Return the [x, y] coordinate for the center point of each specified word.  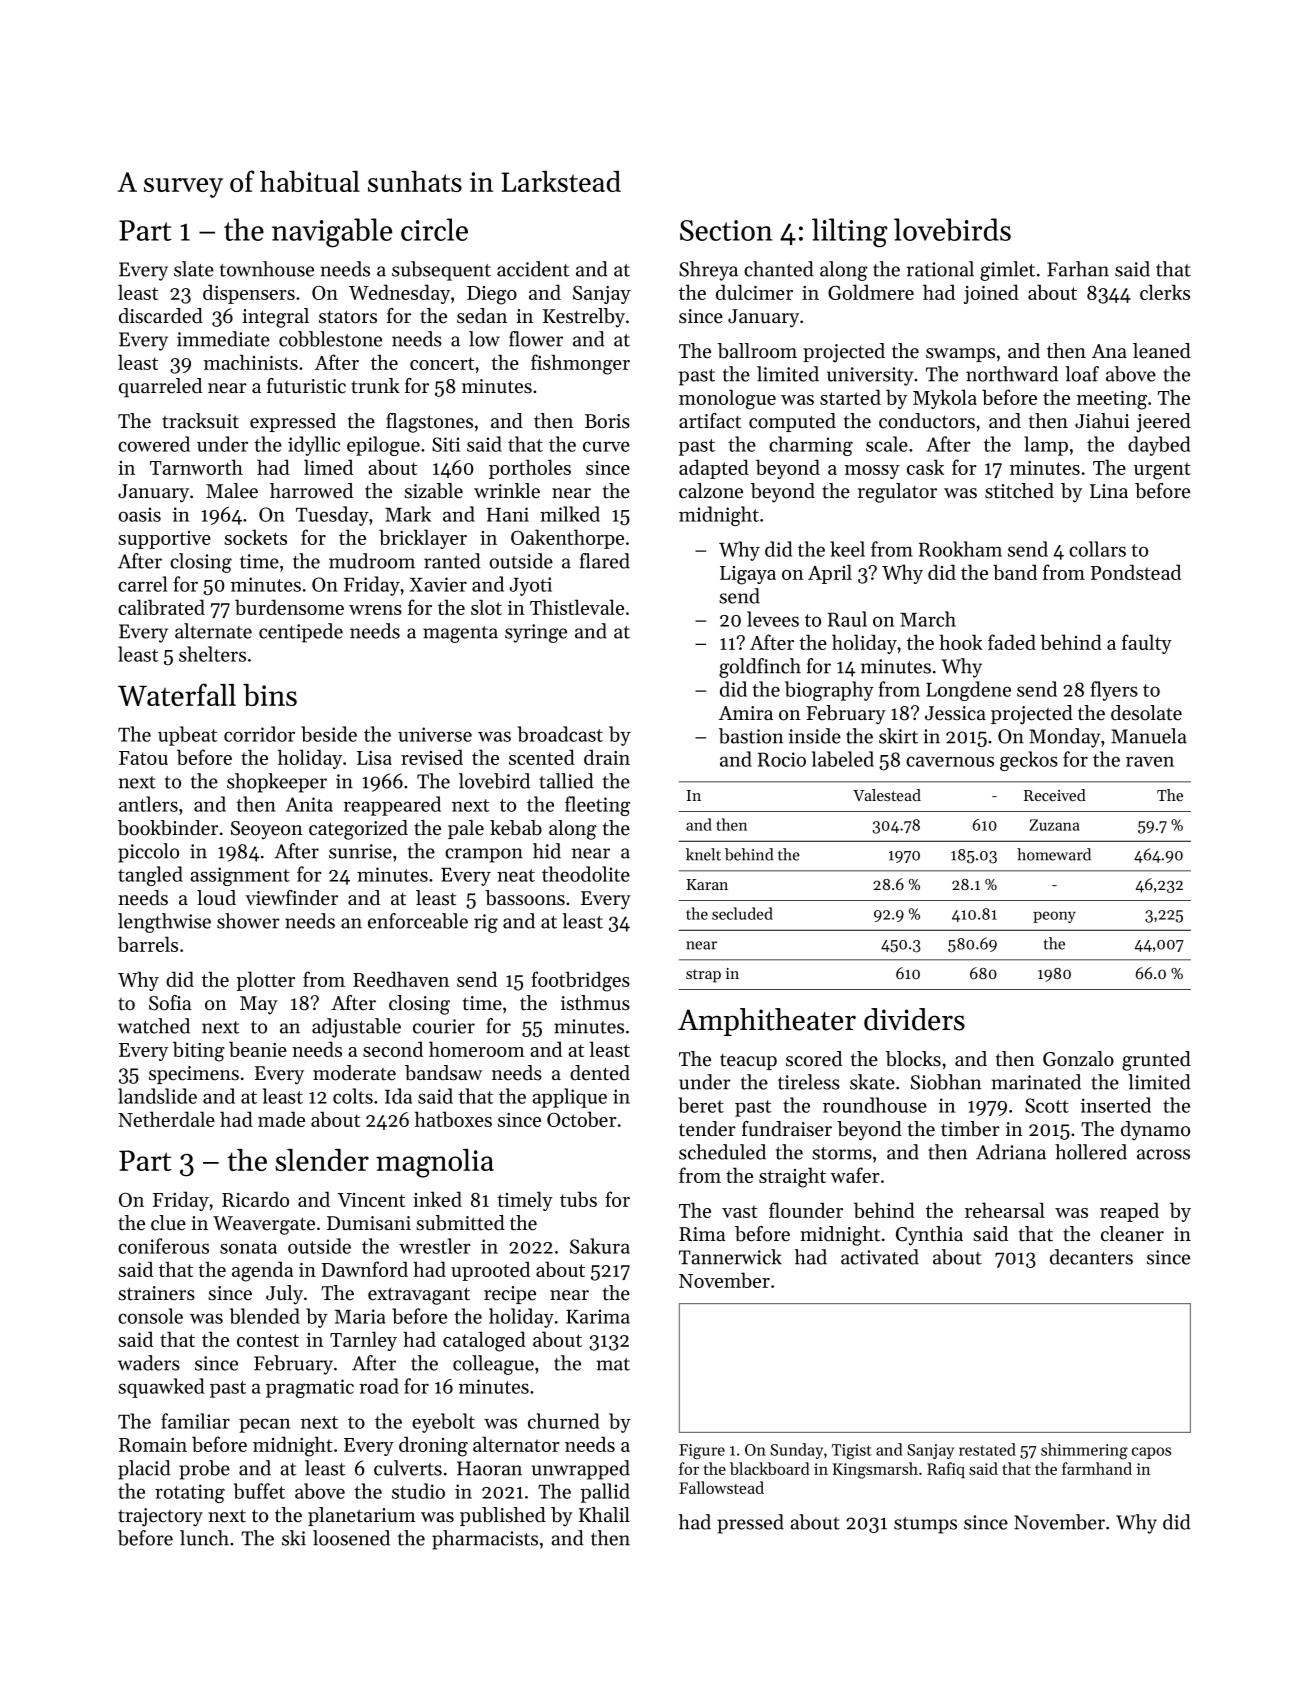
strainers [156, 1293]
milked [570, 514]
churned [563, 1421]
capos [1151, 1453]
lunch [204, 1538]
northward [1012, 374]
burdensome [289, 607]
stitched [1019, 491]
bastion [751, 736]
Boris [607, 421]
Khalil [604, 1514]
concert [442, 363]
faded [1012, 642]
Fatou [143, 758]
